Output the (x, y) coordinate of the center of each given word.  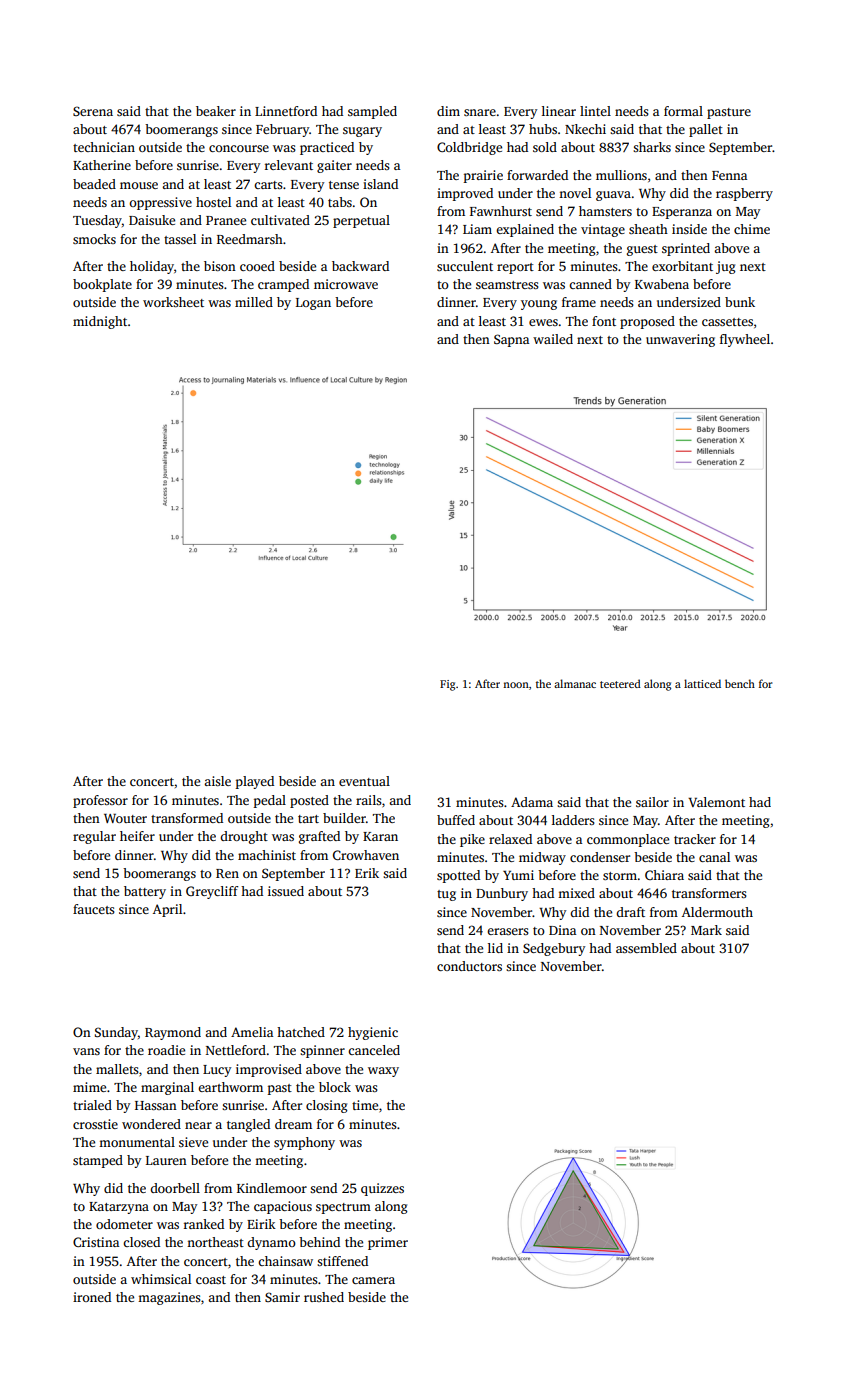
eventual (364, 781)
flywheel (745, 340)
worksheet (173, 302)
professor (100, 801)
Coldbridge (469, 148)
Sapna (511, 340)
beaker (216, 111)
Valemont (716, 802)
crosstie (95, 1124)
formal (683, 111)
